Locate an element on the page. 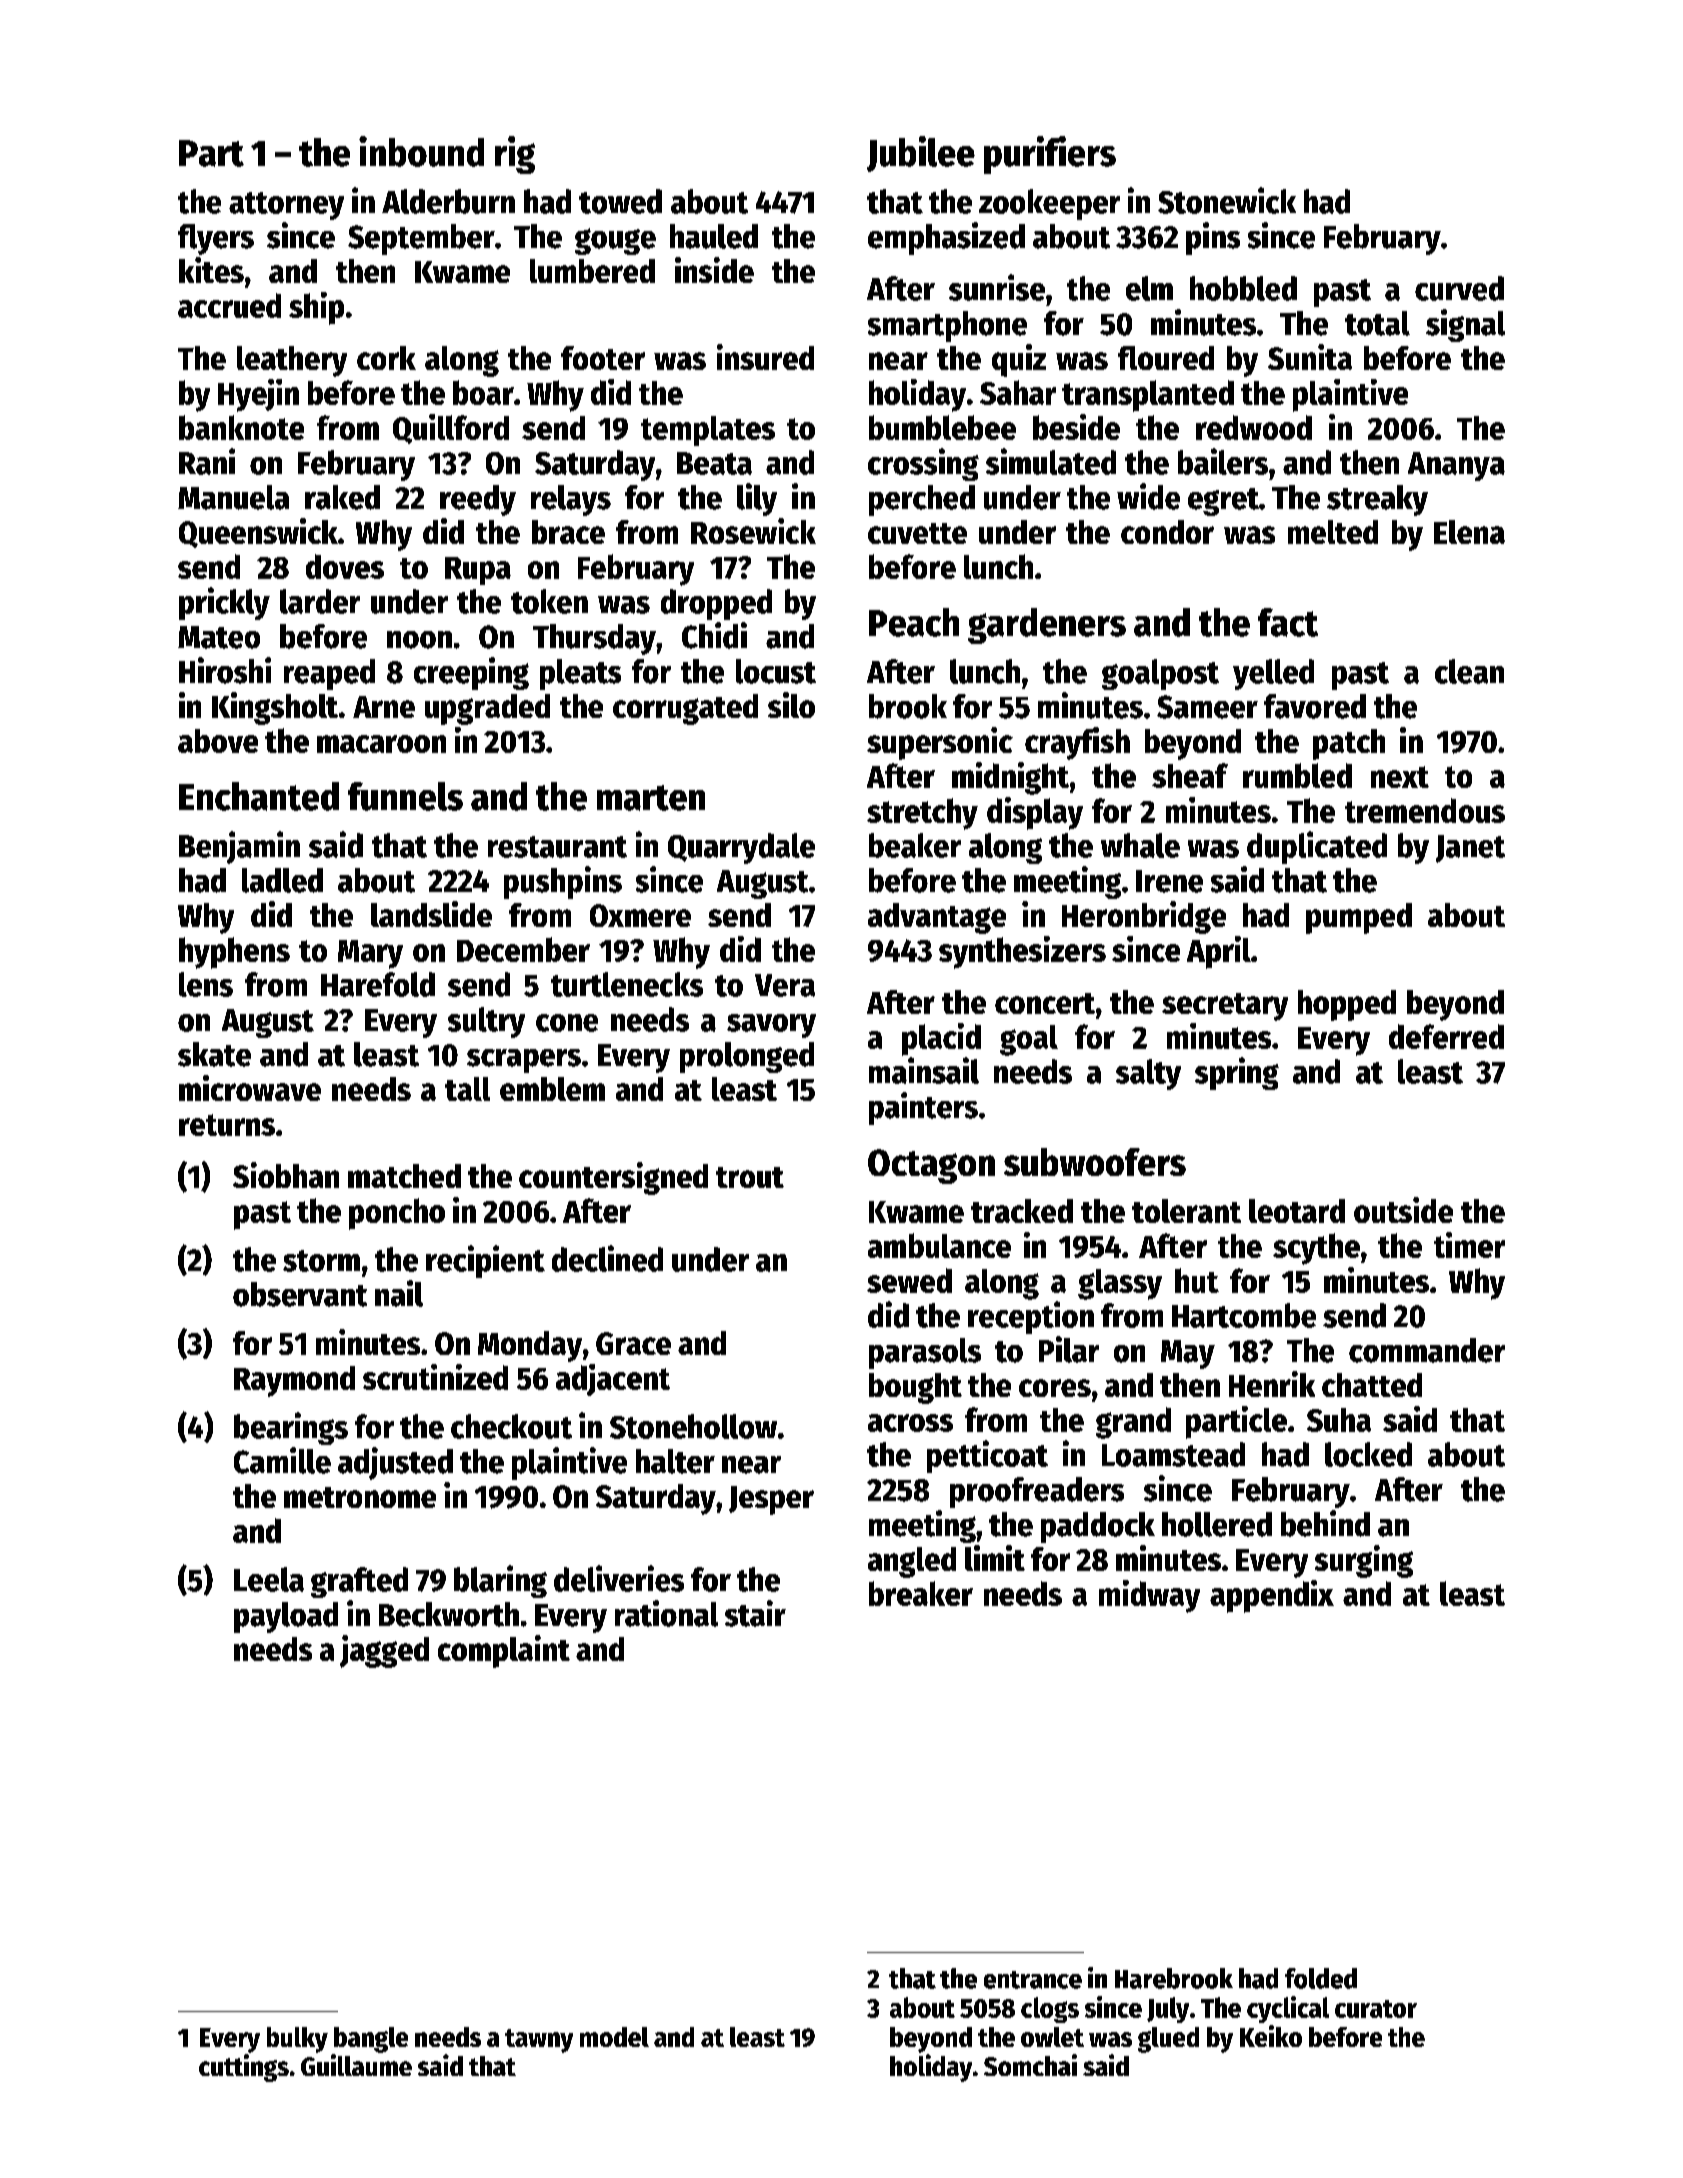 This document has width=1683, height=2178. Camille is located at coordinates (282, 1460).
